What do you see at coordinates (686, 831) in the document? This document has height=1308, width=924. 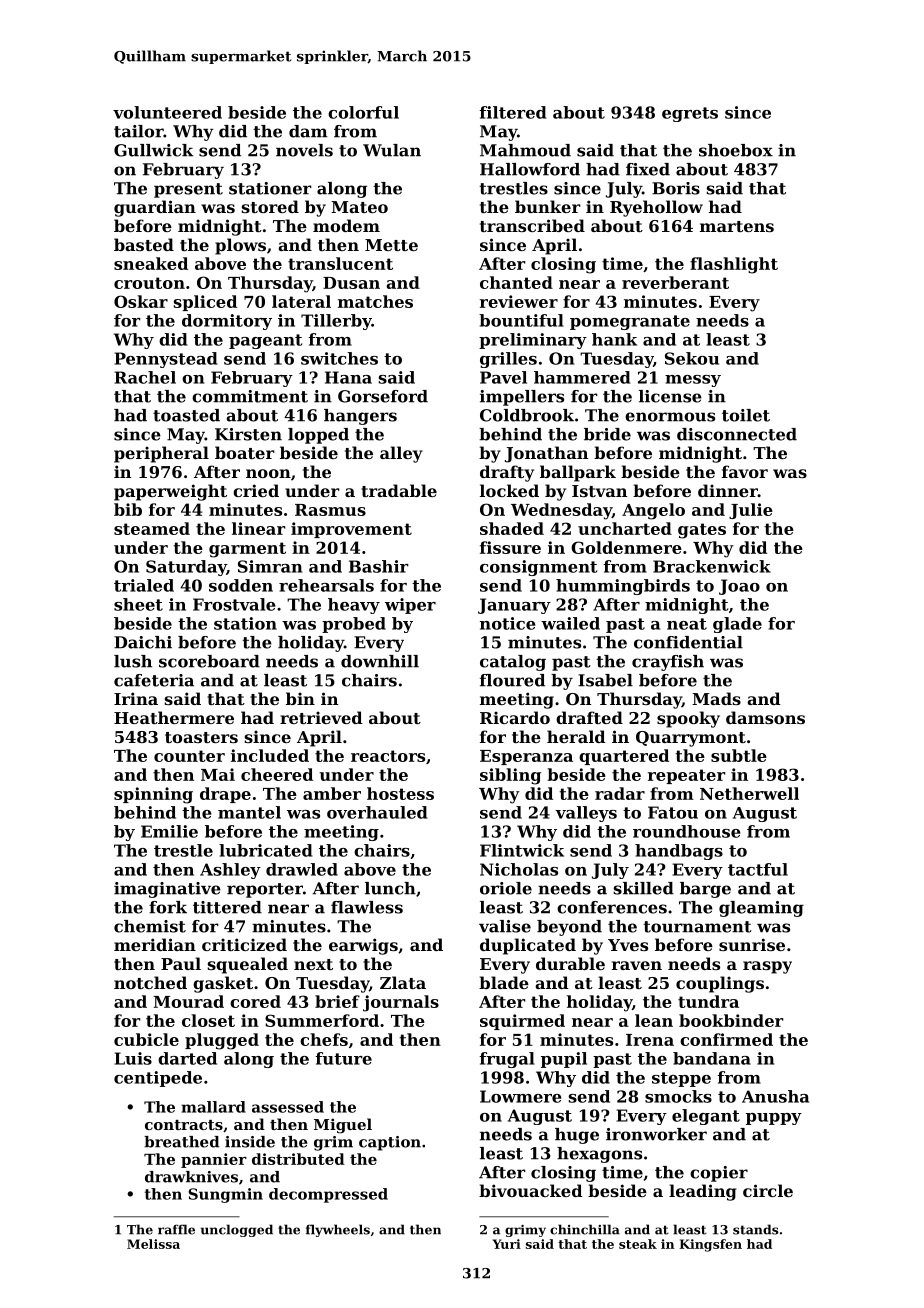 I see `roundhouse` at bounding box center [686, 831].
